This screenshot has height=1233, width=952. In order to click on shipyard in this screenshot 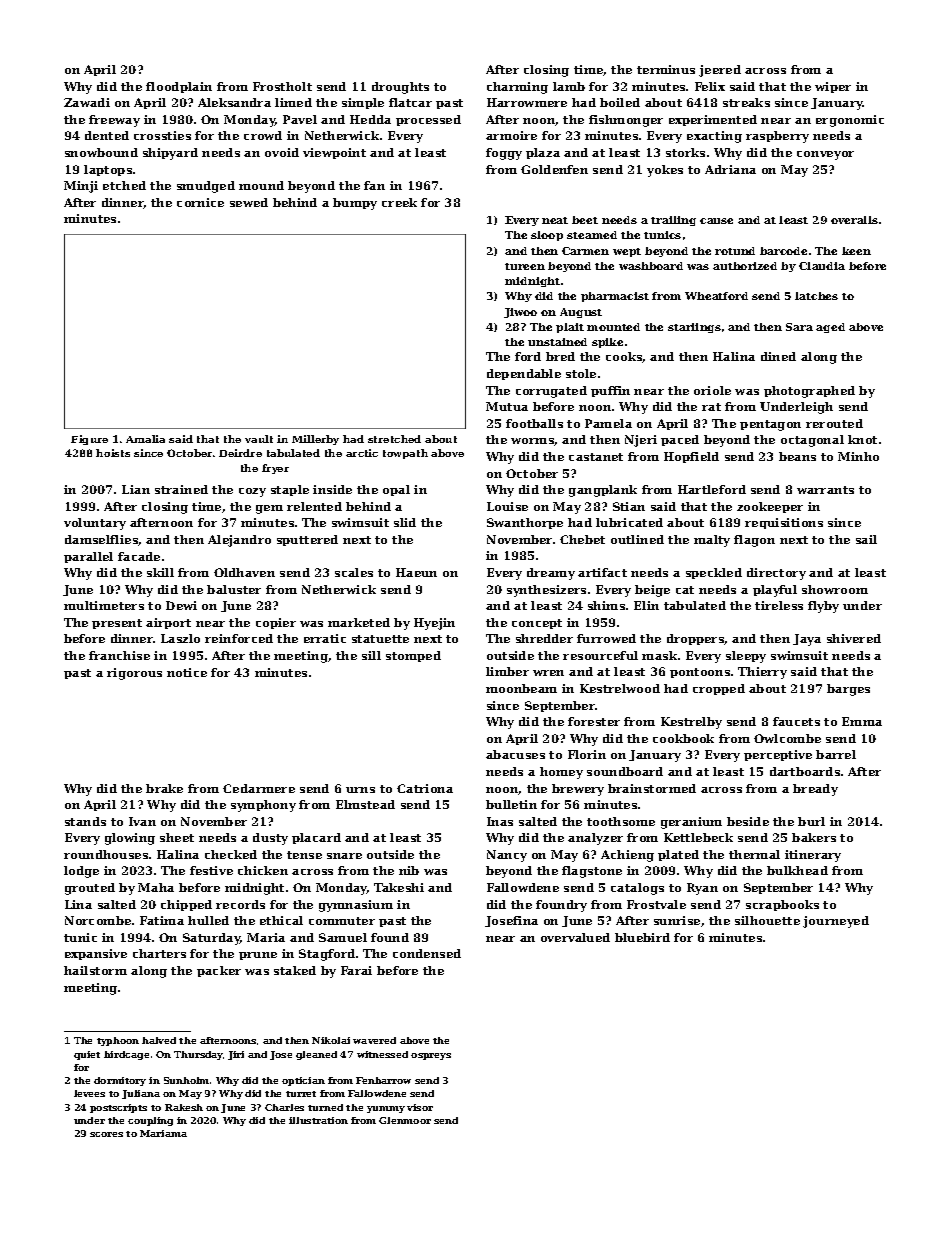, I will do `click(170, 154)`.
